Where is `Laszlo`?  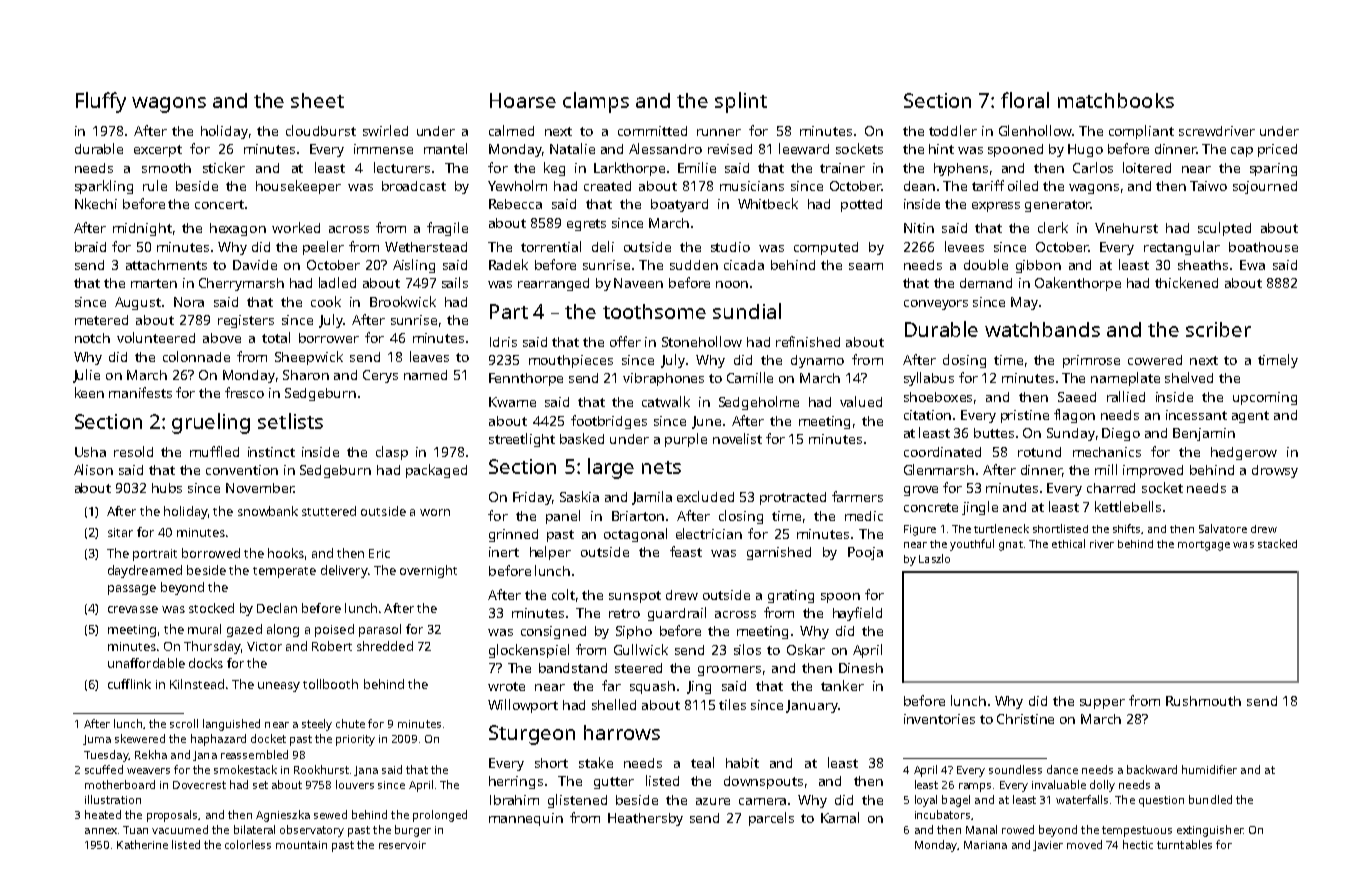
Laszlo is located at coordinates (934, 558).
